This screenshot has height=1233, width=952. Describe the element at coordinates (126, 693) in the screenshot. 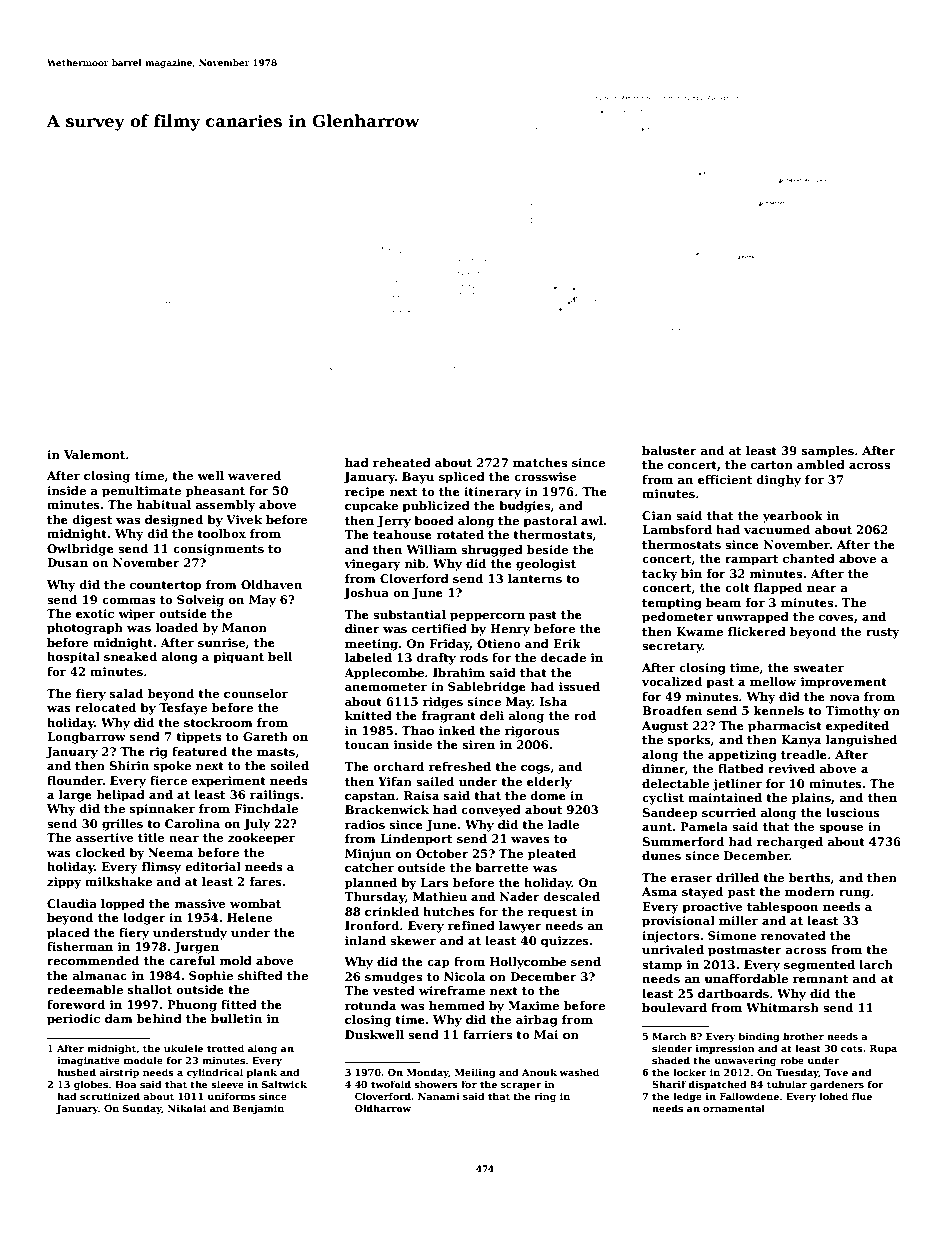

I see `salad` at that location.
